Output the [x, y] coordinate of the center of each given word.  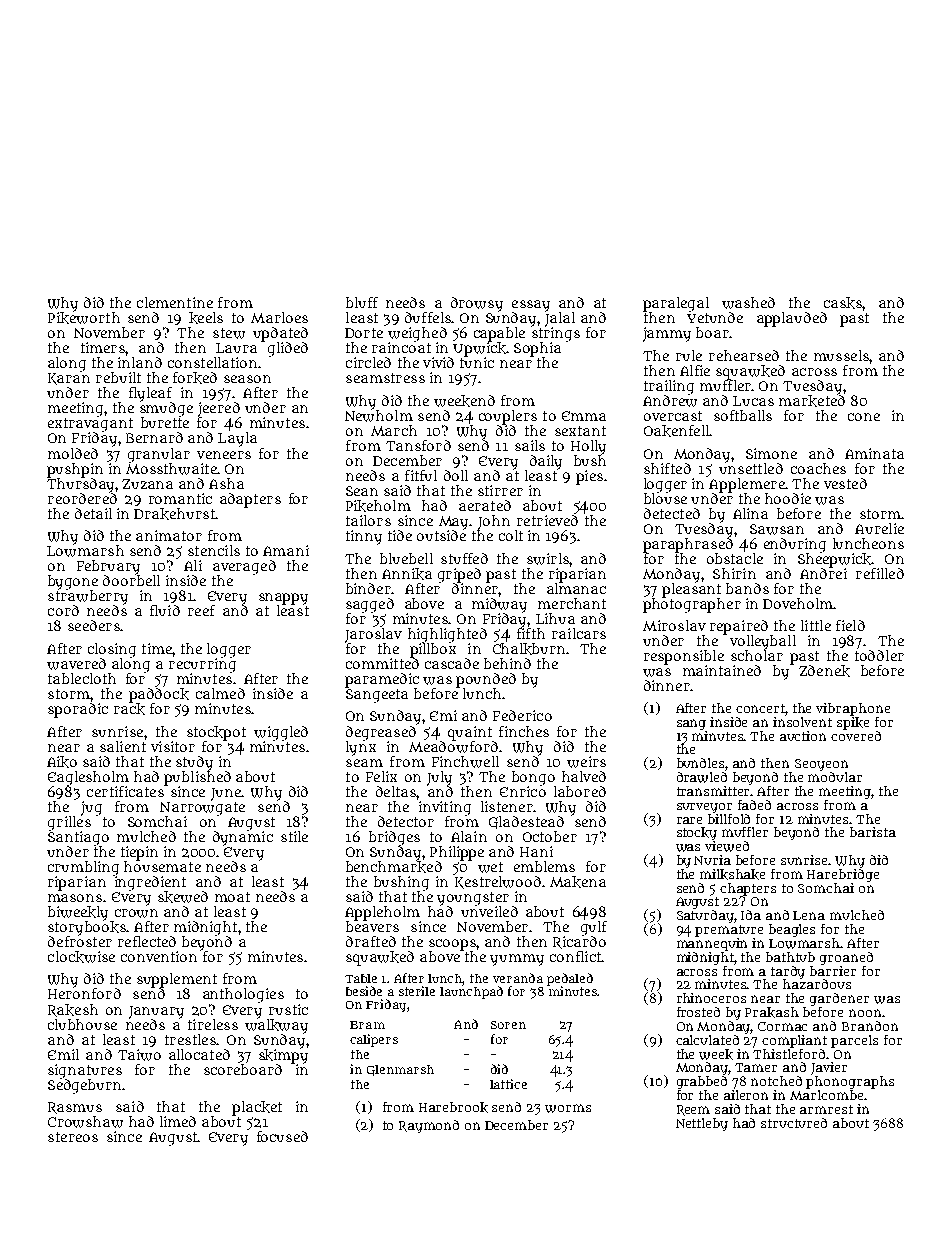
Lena [809, 915]
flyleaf [150, 394]
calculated [707, 1040]
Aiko [62, 762]
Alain [469, 836]
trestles [190, 1039]
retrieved [547, 520]
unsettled [751, 468]
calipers [374, 1040]
